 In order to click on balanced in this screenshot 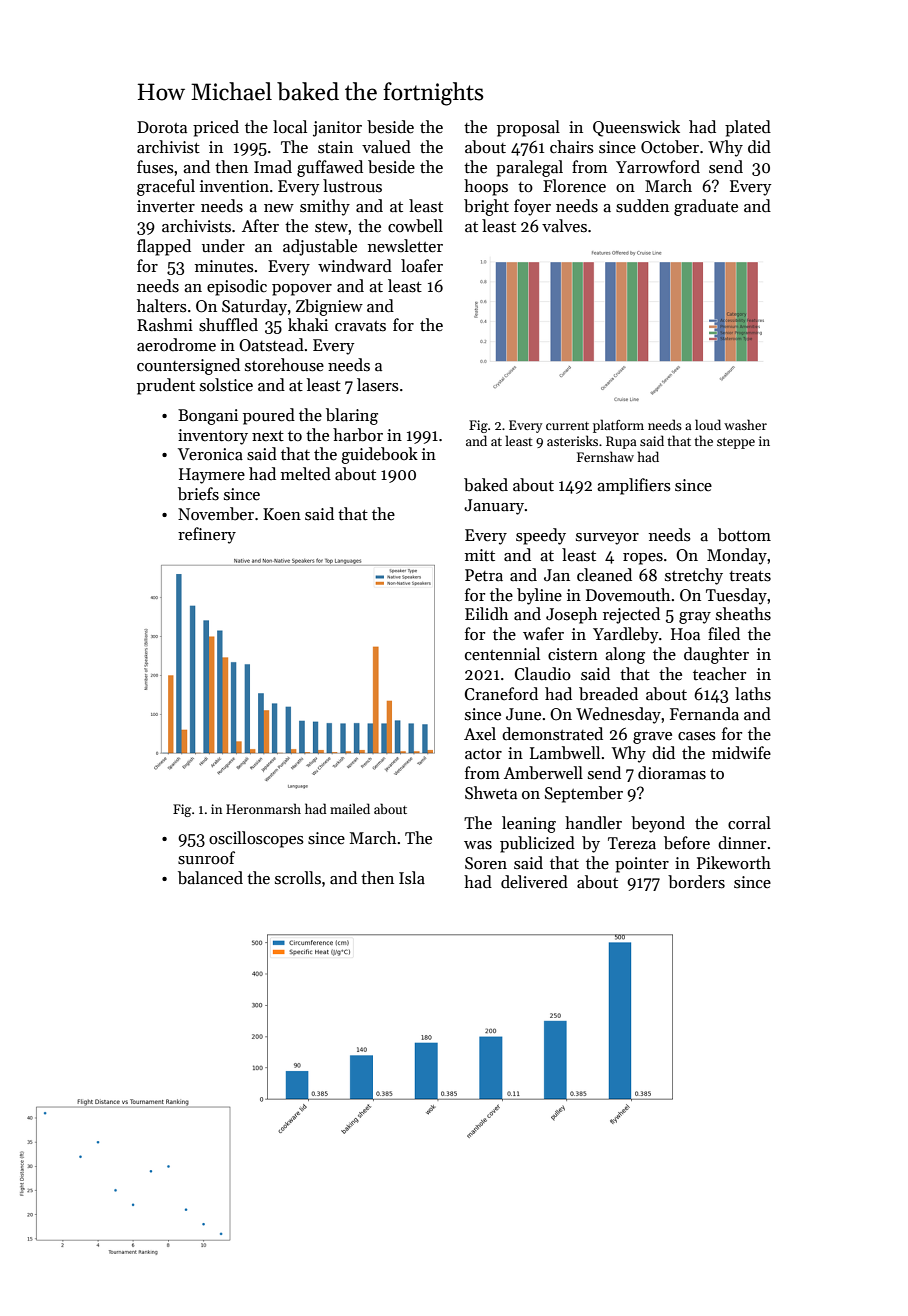, I will do `click(210, 878)`.
